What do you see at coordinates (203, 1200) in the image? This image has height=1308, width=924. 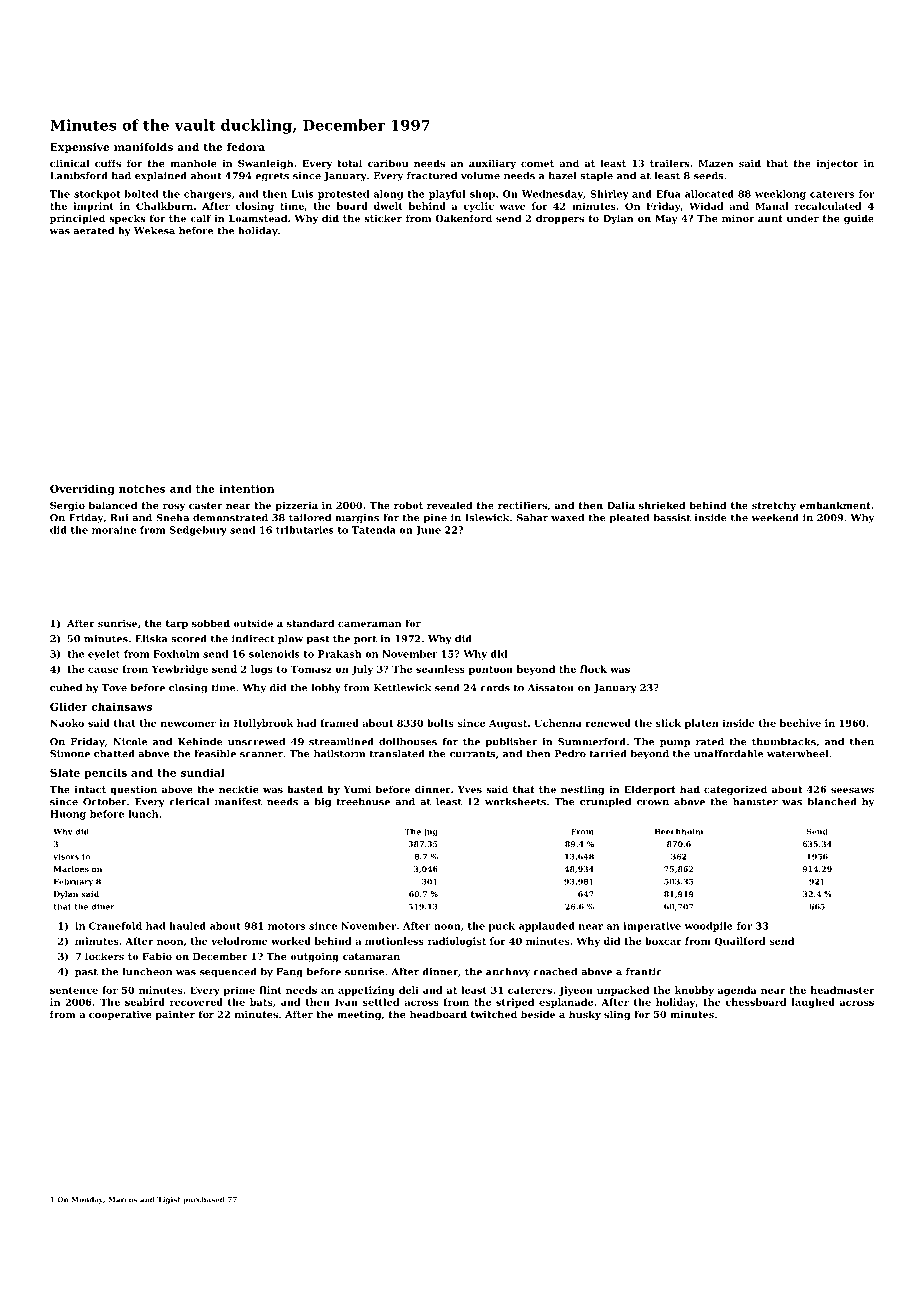 I see `purchased` at bounding box center [203, 1200].
